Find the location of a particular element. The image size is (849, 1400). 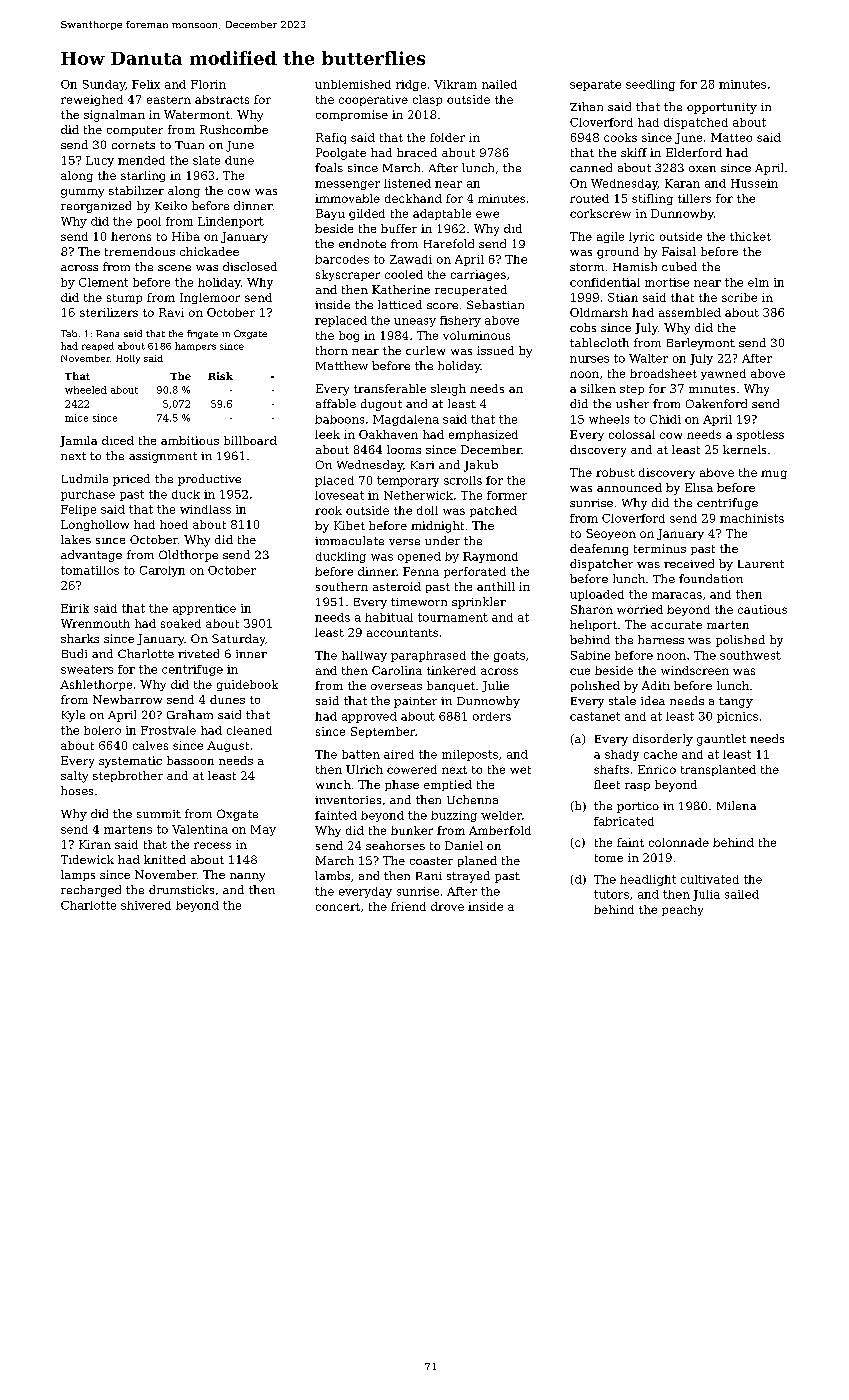

Felix is located at coordinates (146, 84).
